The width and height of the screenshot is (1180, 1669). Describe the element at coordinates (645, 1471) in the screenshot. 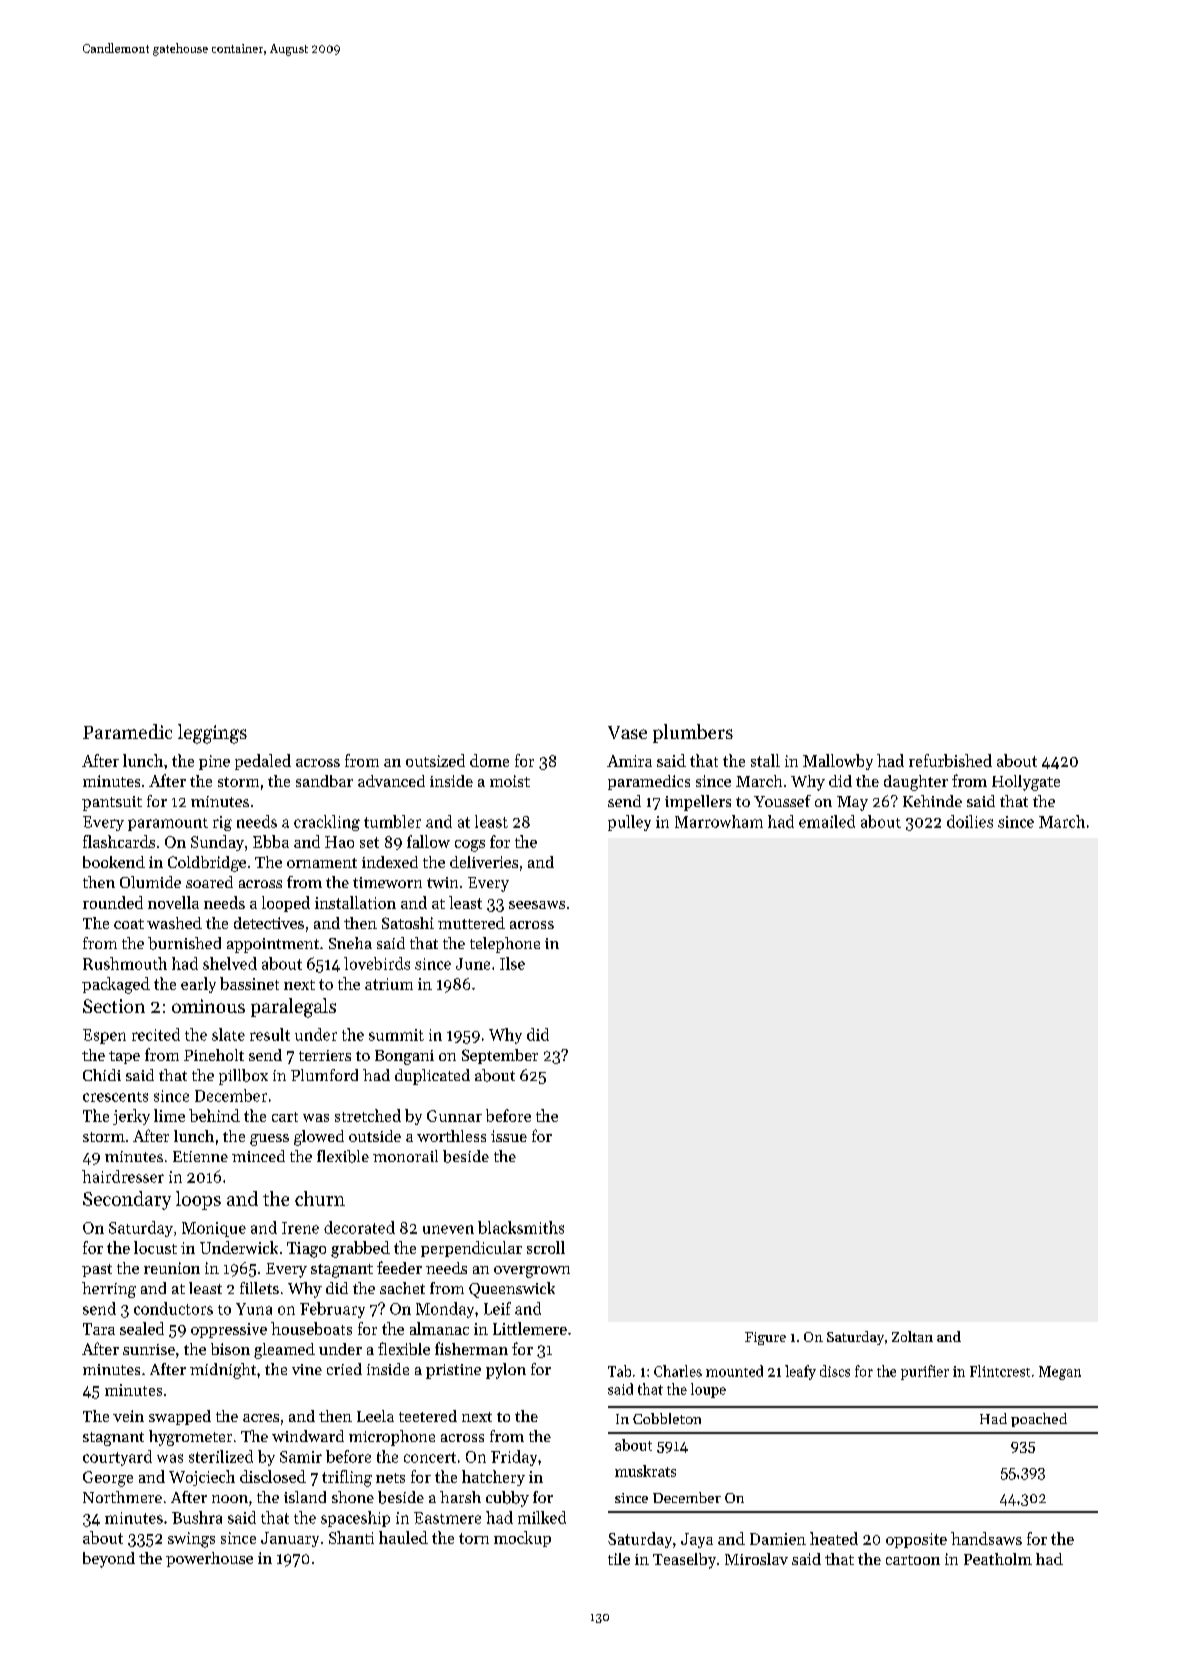

I see `muskrats` at that location.
